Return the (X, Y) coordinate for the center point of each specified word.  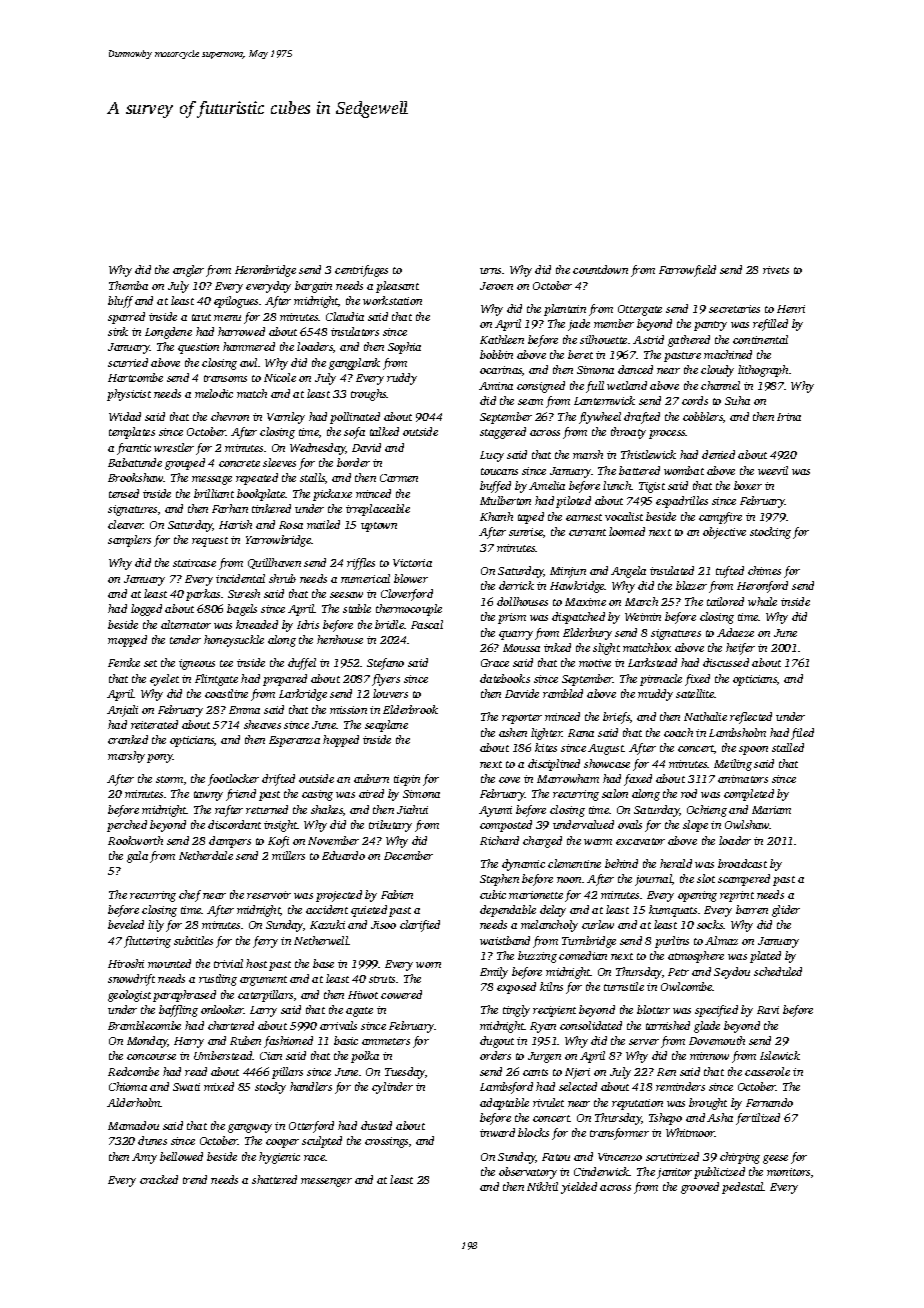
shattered (274, 1179)
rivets (776, 270)
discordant (234, 824)
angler (188, 271)
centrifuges (361, 271)
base (323, 963)
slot (706, 878)
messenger (326, 1182)
